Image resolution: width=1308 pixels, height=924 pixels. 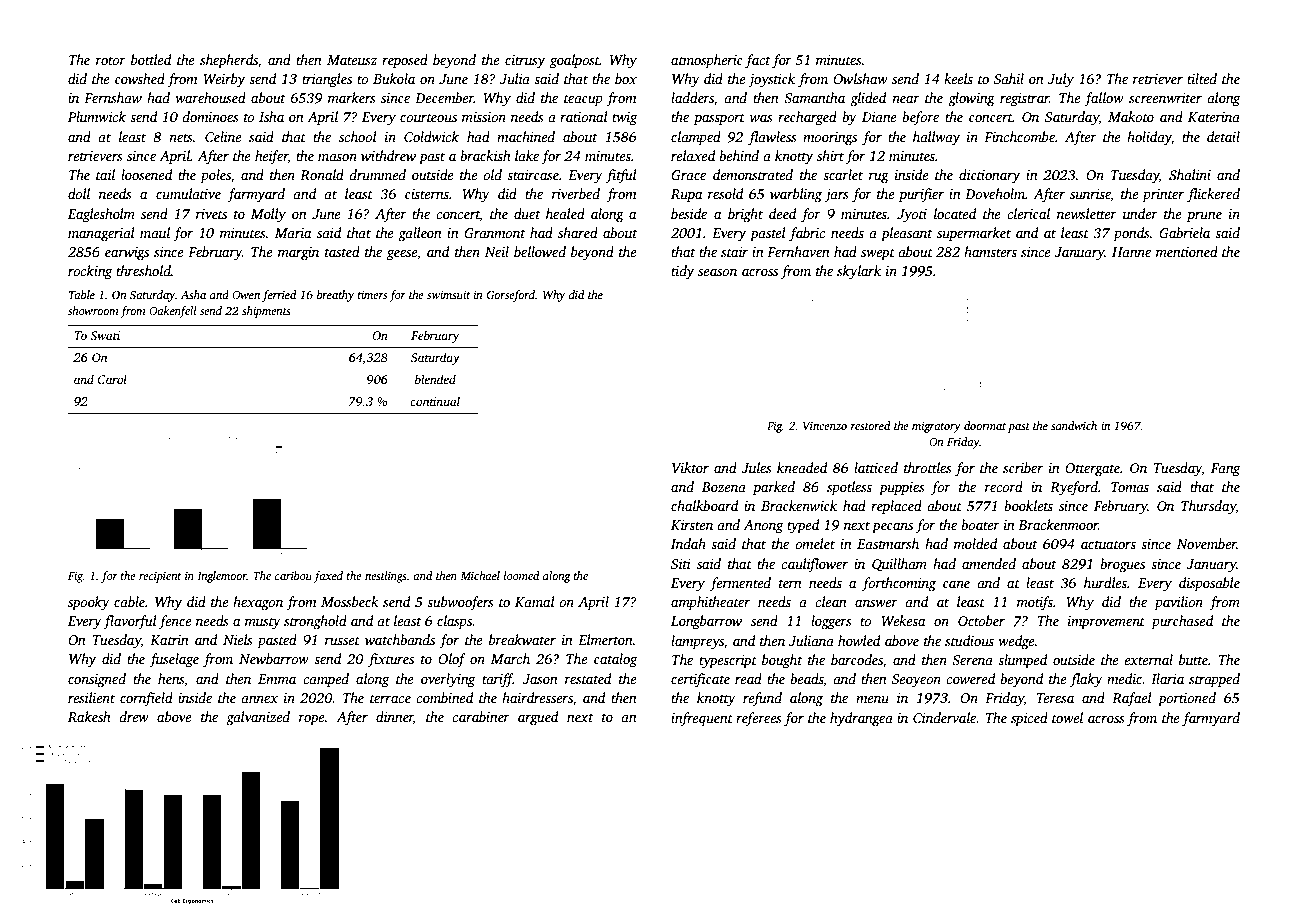 What do you see at coordinates (1178, 603) in the document?
I see `pavilion` at bounding box center [1178, 603].
